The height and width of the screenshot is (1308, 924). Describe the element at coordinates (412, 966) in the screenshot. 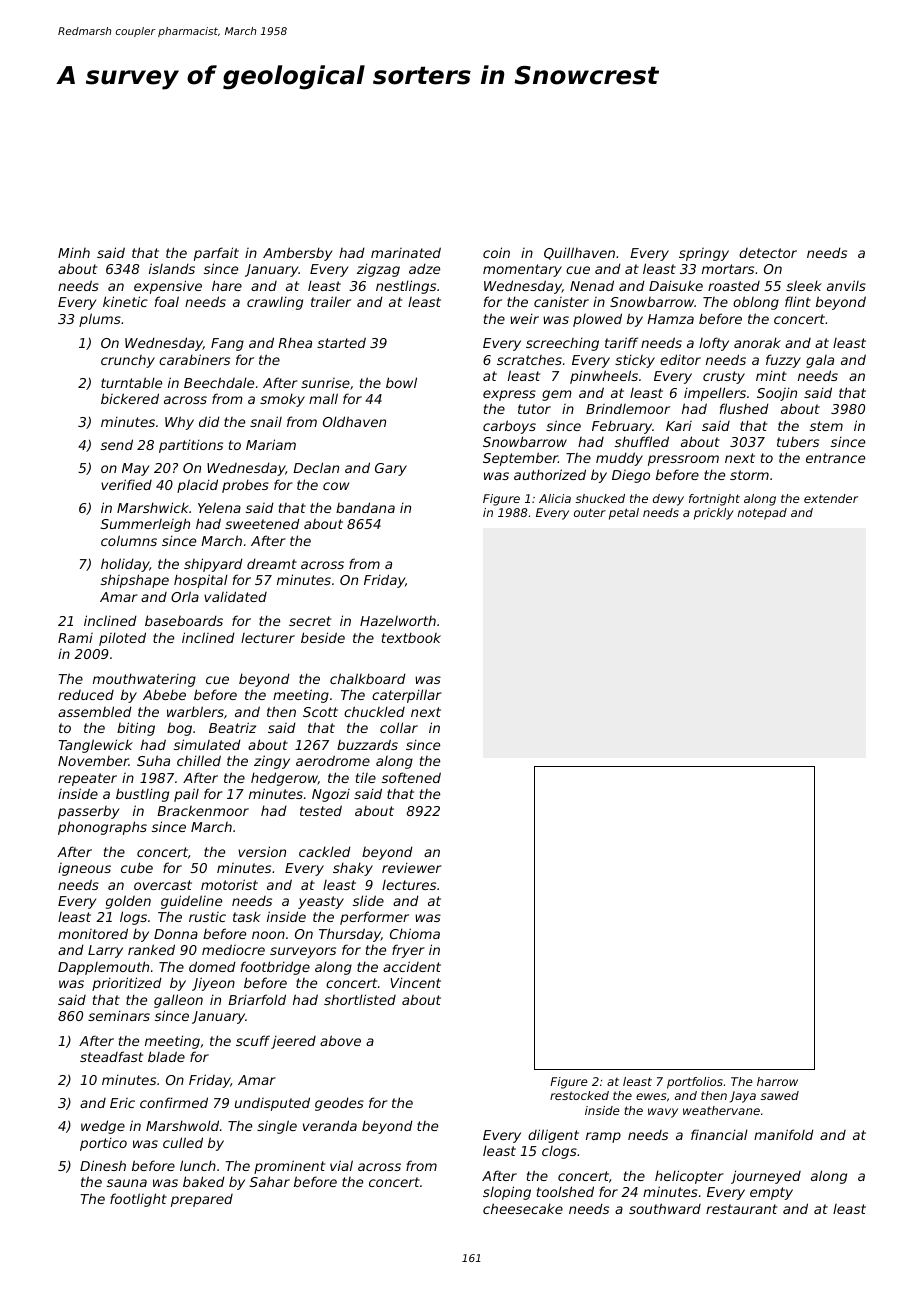

I see `accident` at that location.
